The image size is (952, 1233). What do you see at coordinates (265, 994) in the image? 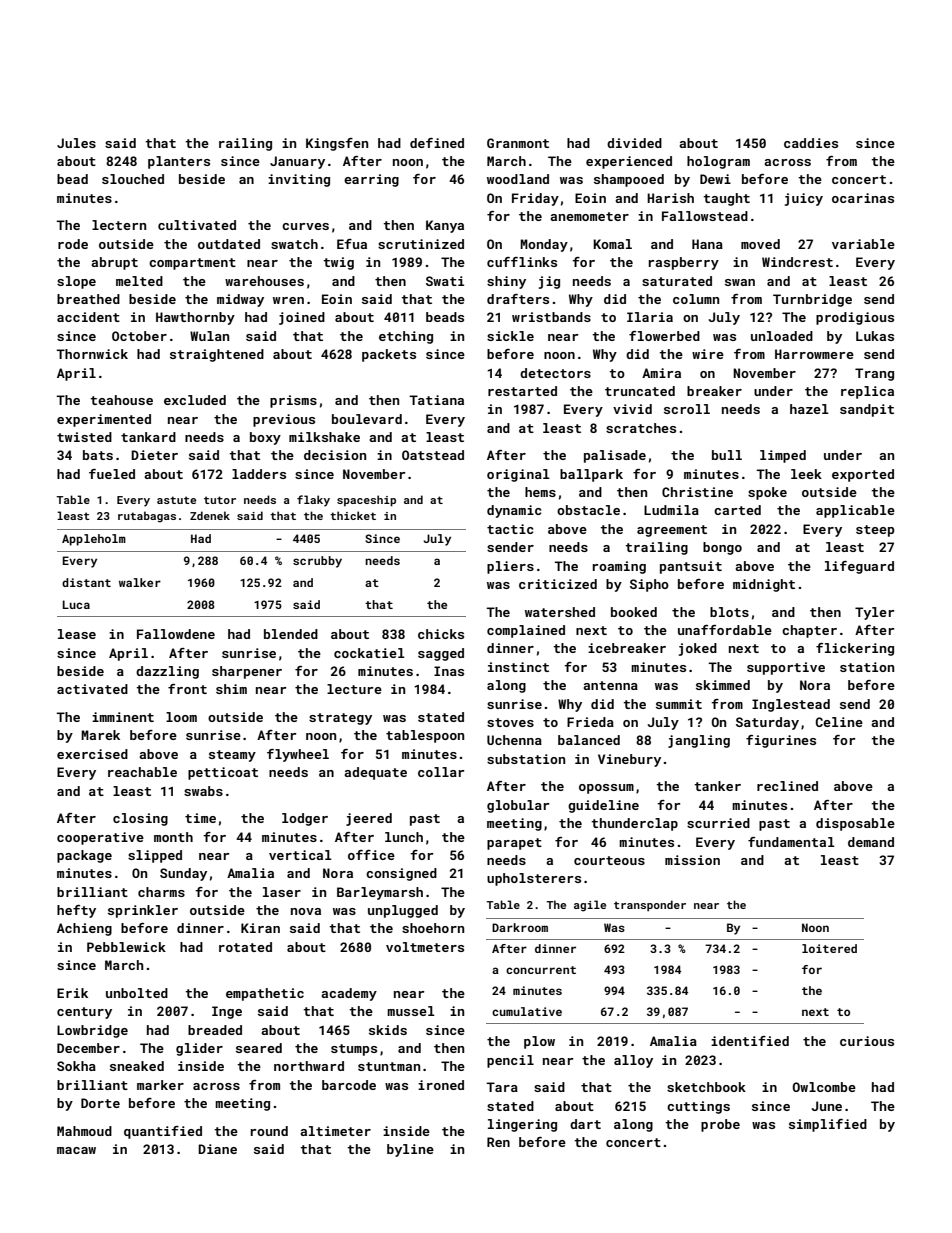
I see `empathetic` at bounding box center [265, 994].
